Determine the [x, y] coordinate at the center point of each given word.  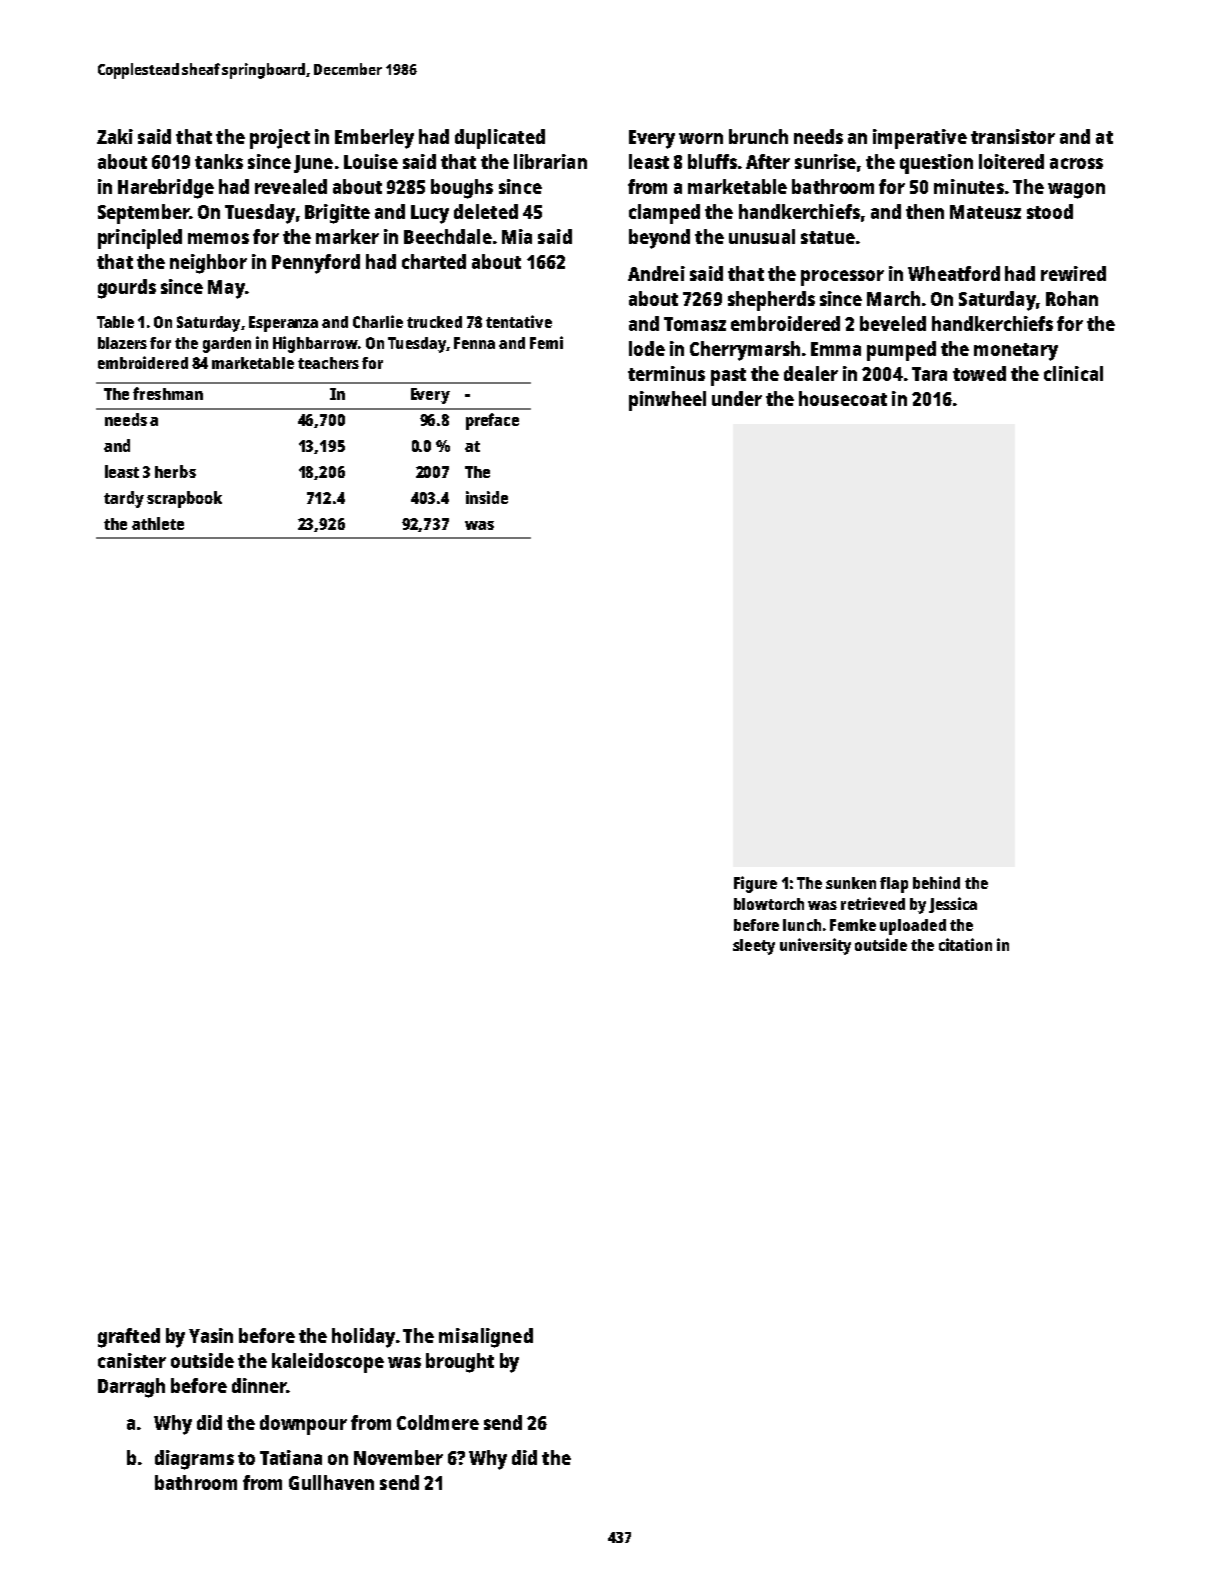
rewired [1073, 273]
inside [487, 497]
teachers [328, 363]
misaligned [486, 1338]
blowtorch [769, 904]
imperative [920, 139]
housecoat [843, 398]
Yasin [211, 1335]
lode [647, 348]
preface [492, 421]
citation [965, 944]
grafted [129, 1338]
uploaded [913, 927]
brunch [758, 136]
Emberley [374, 139]
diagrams [194, 1460]
